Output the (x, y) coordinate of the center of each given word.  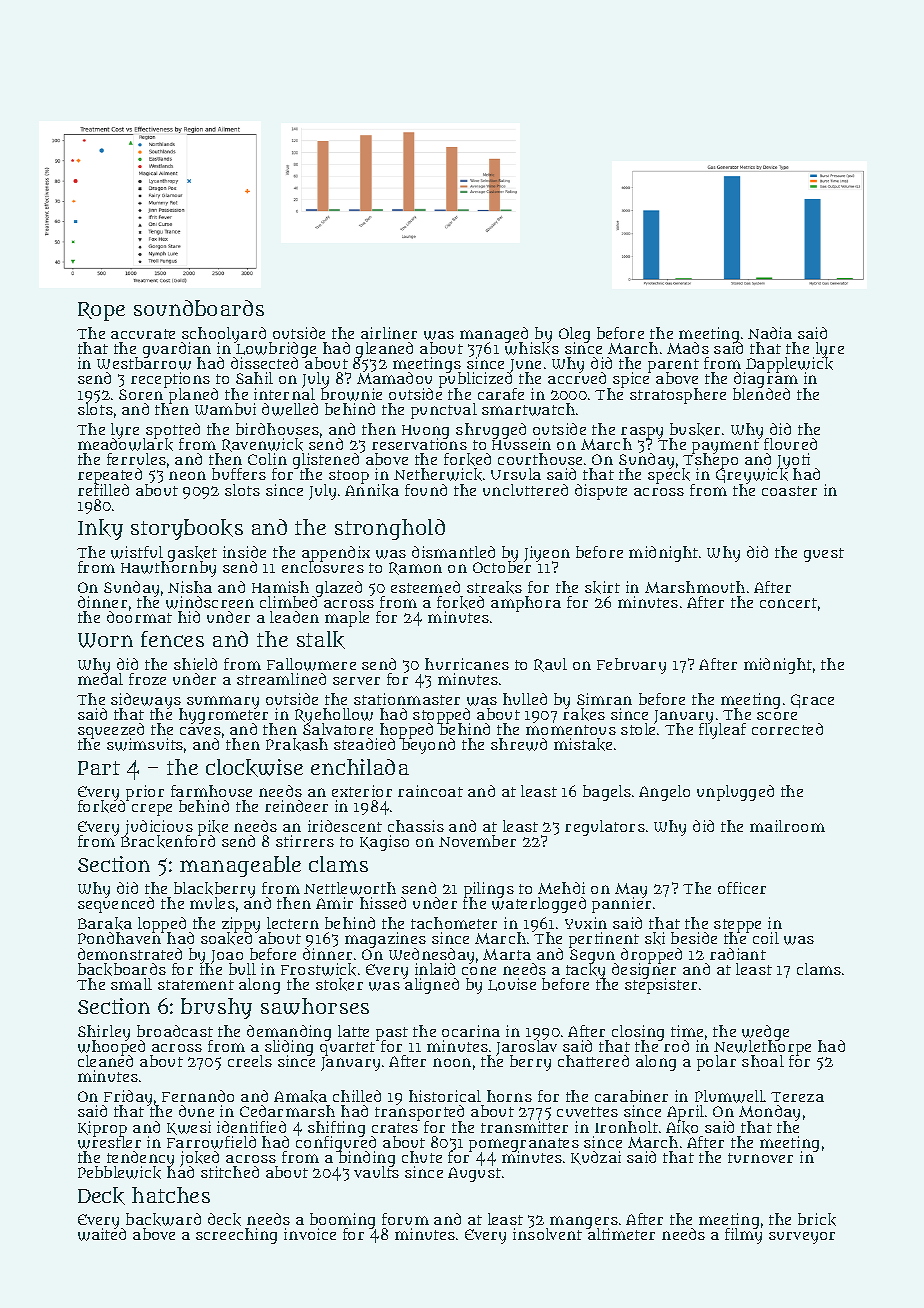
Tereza (797, 1097)
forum (405, 1219)
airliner (389, 333)
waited (102, 1235)
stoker (339, 984)
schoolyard (223, 335)
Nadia (770, 333)
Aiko (682, 1127)
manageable (240, 866)
